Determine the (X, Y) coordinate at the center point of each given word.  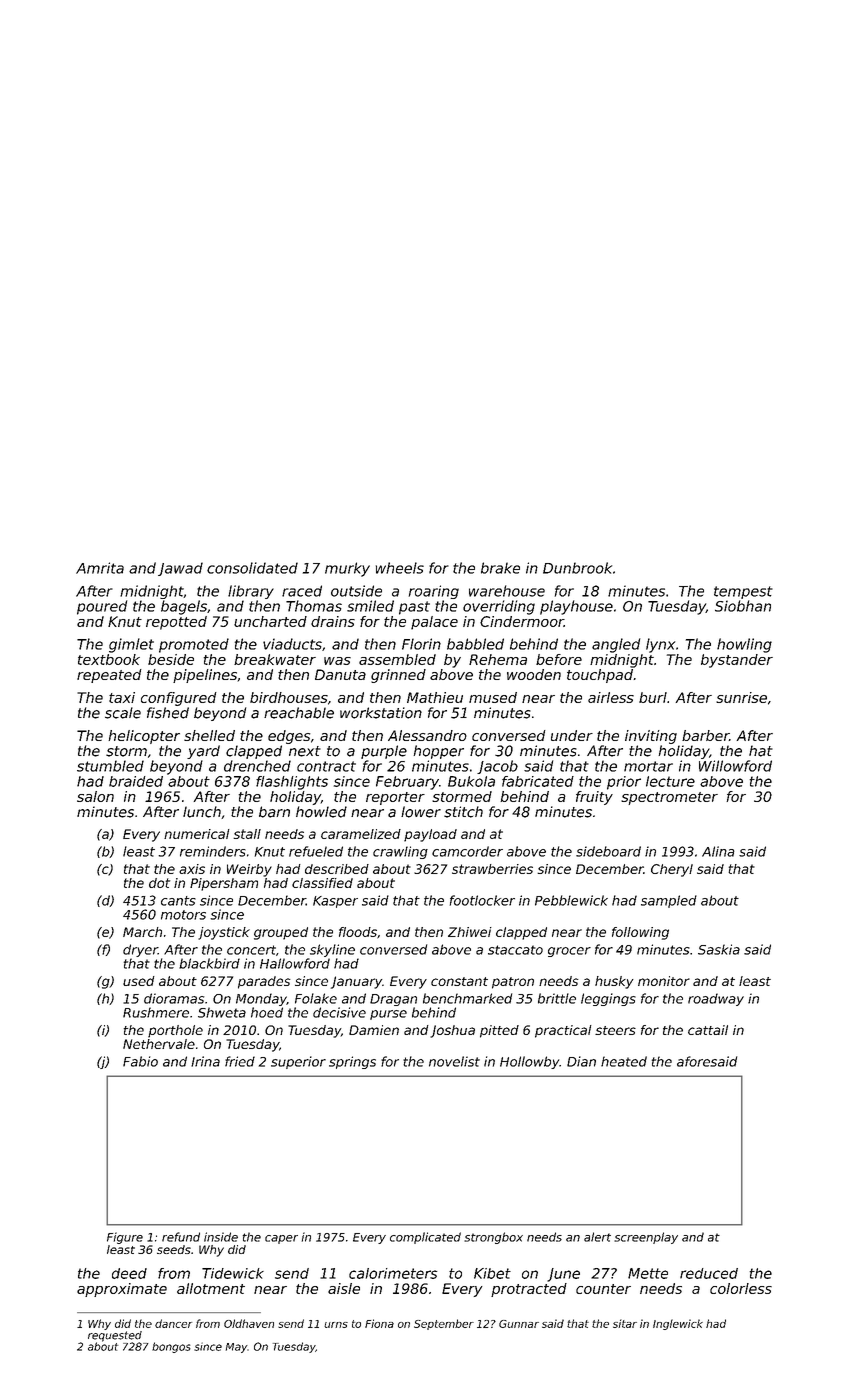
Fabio (140, 1061)
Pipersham (224, 884)
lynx (660, 645)
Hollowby (529, 1062)
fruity (594, 798)
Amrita (100, 568)
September (444, 1324)
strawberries (492, 869)
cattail (708, 1030)
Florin (421, 644)
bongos (171, 1347)
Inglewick (678, 1324)
